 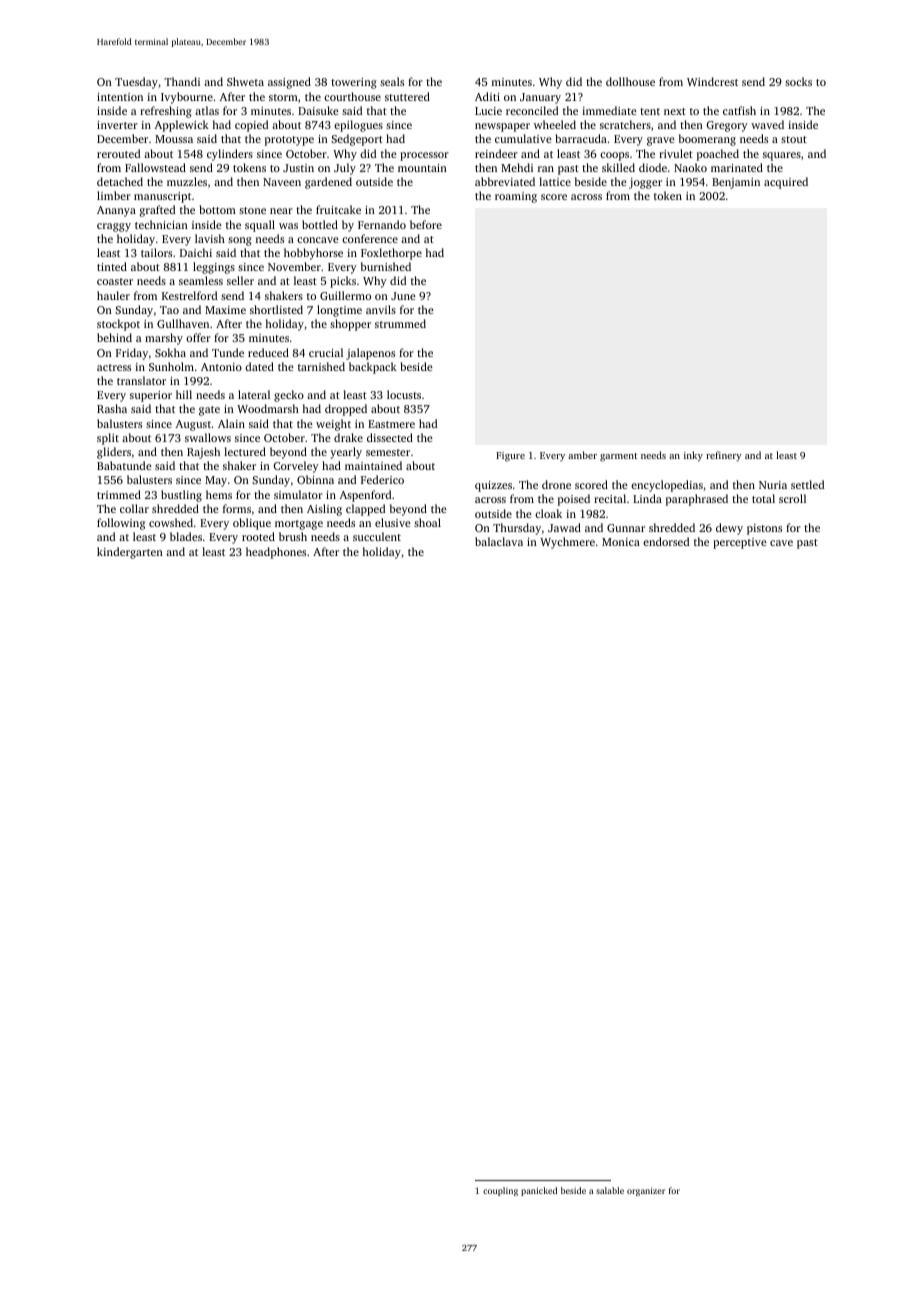 I want to click on kindergarten, so click(x=130, y=553).
